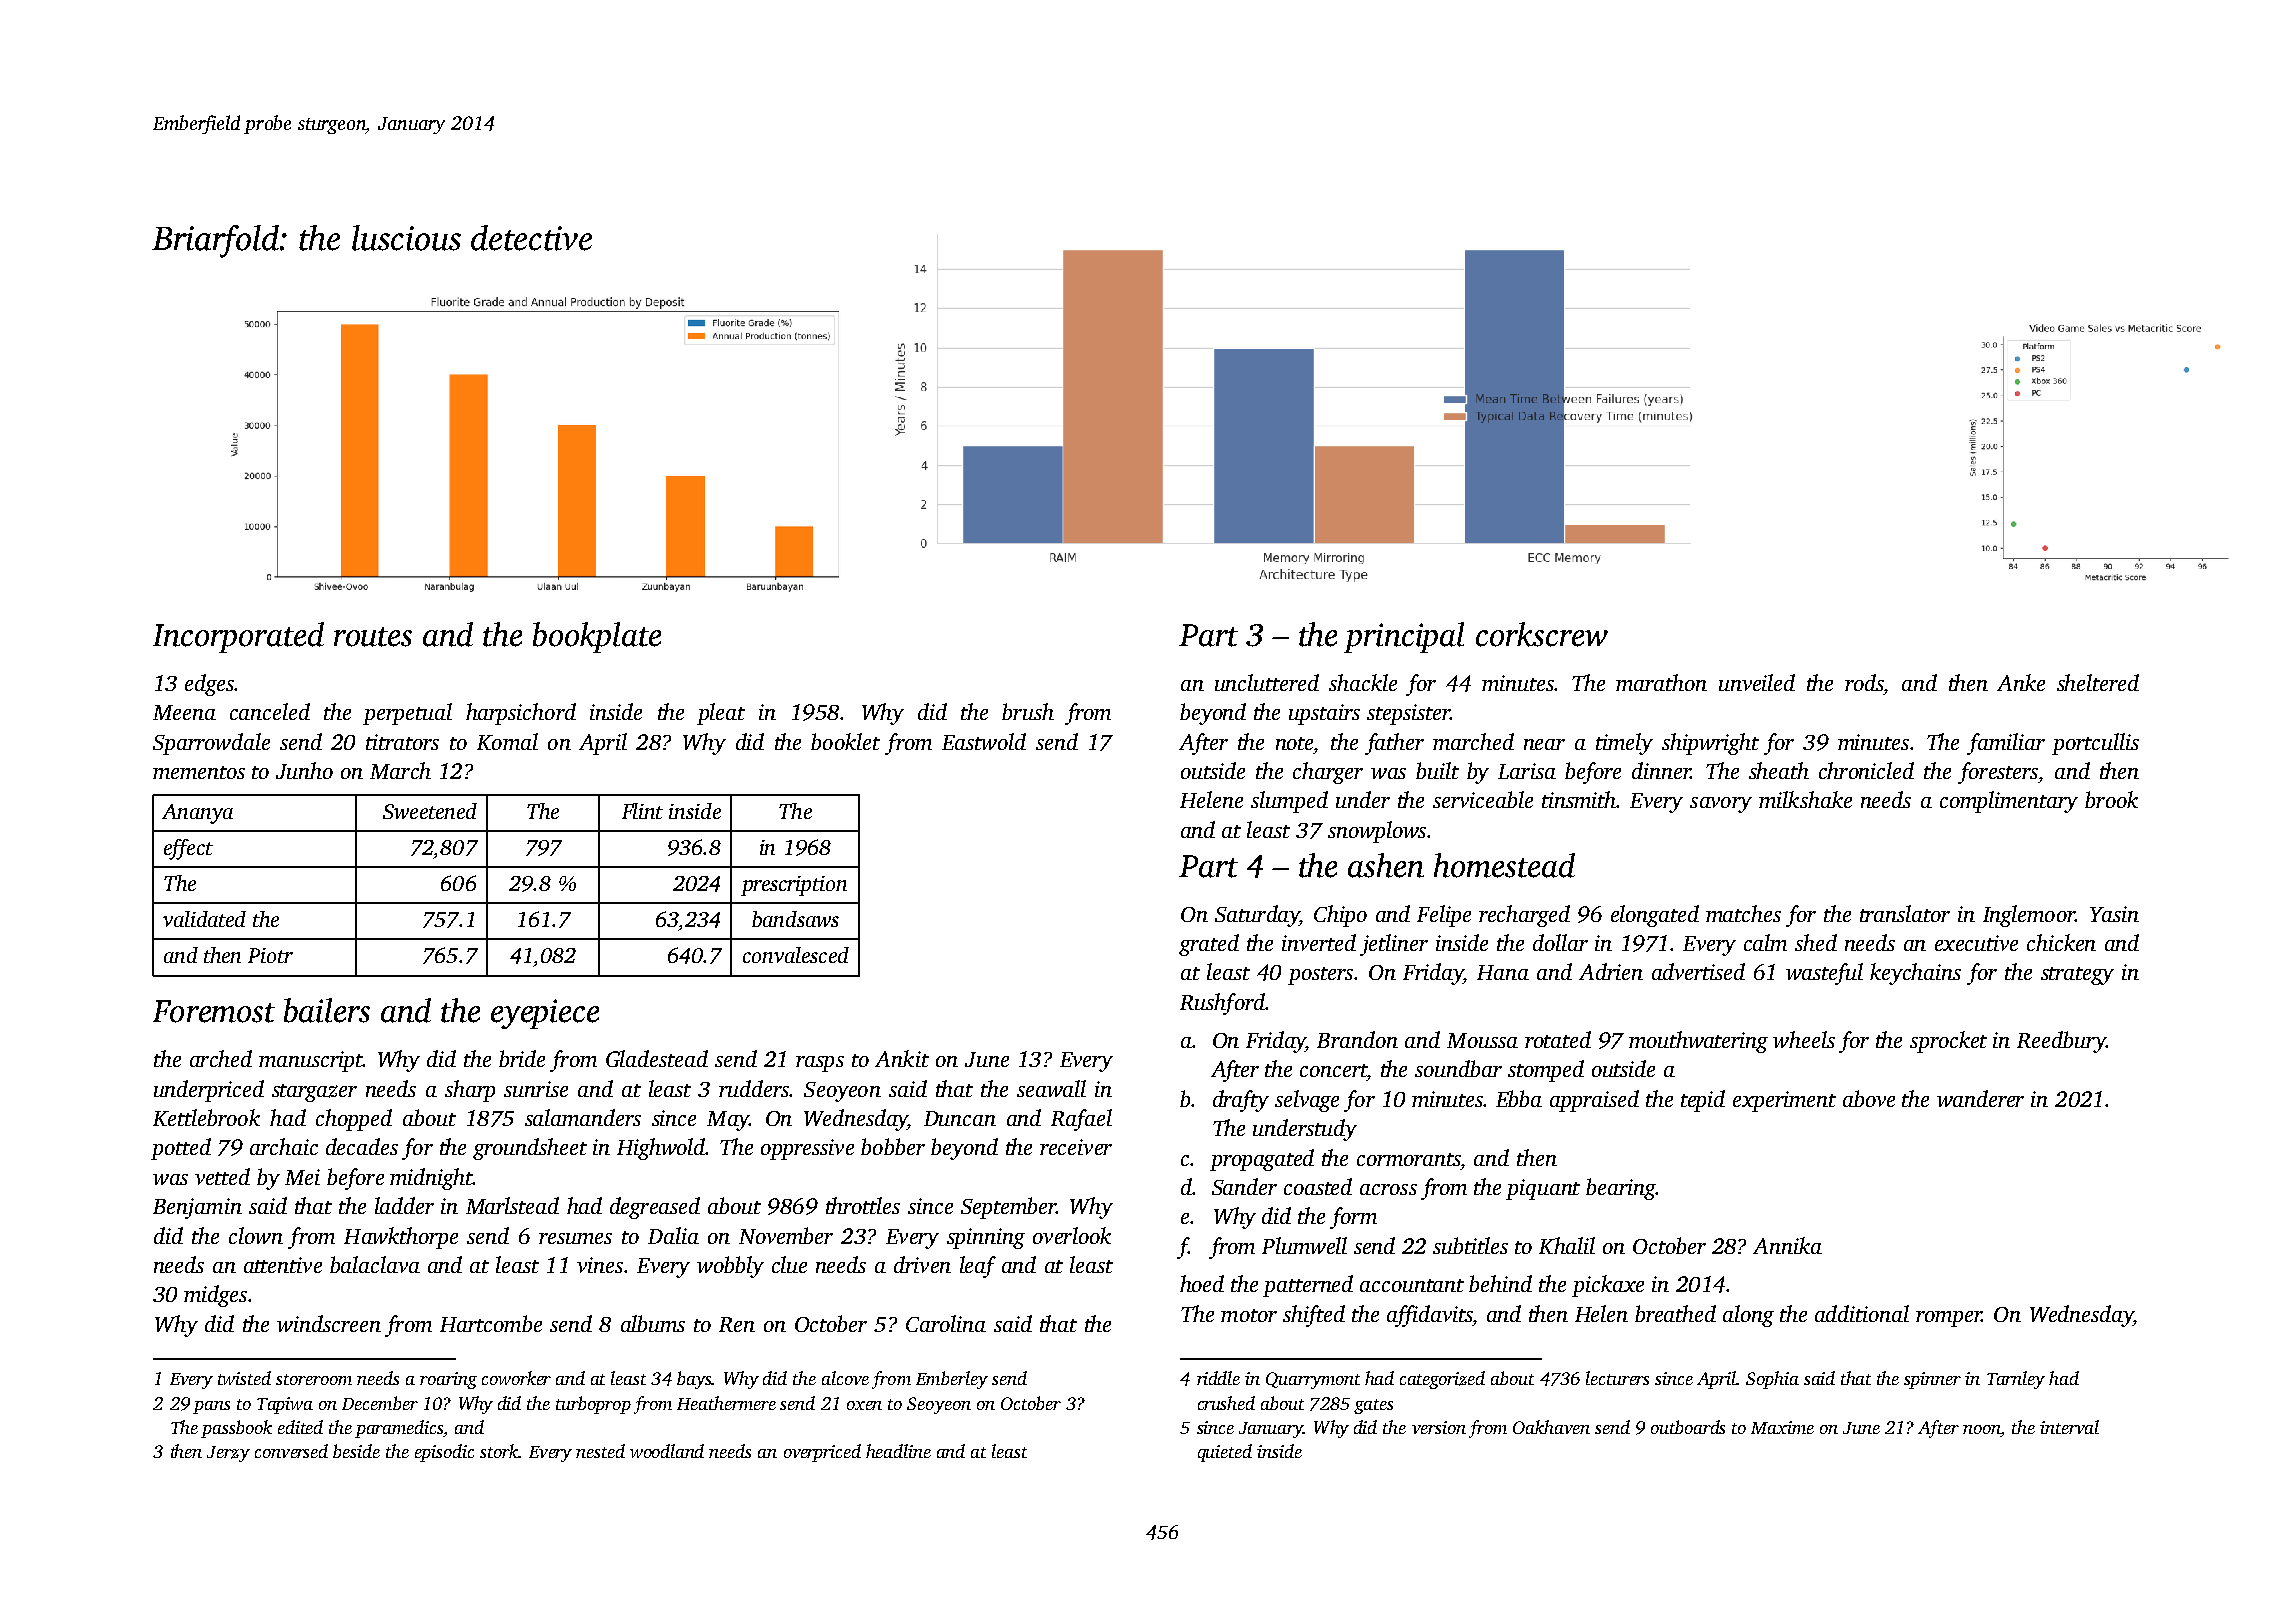 The image size is (2292, 1620). What do you see at coordinates (545, 1014) in the screenshot?
I see `eyepiece` at bounding box center [545, 1014].
